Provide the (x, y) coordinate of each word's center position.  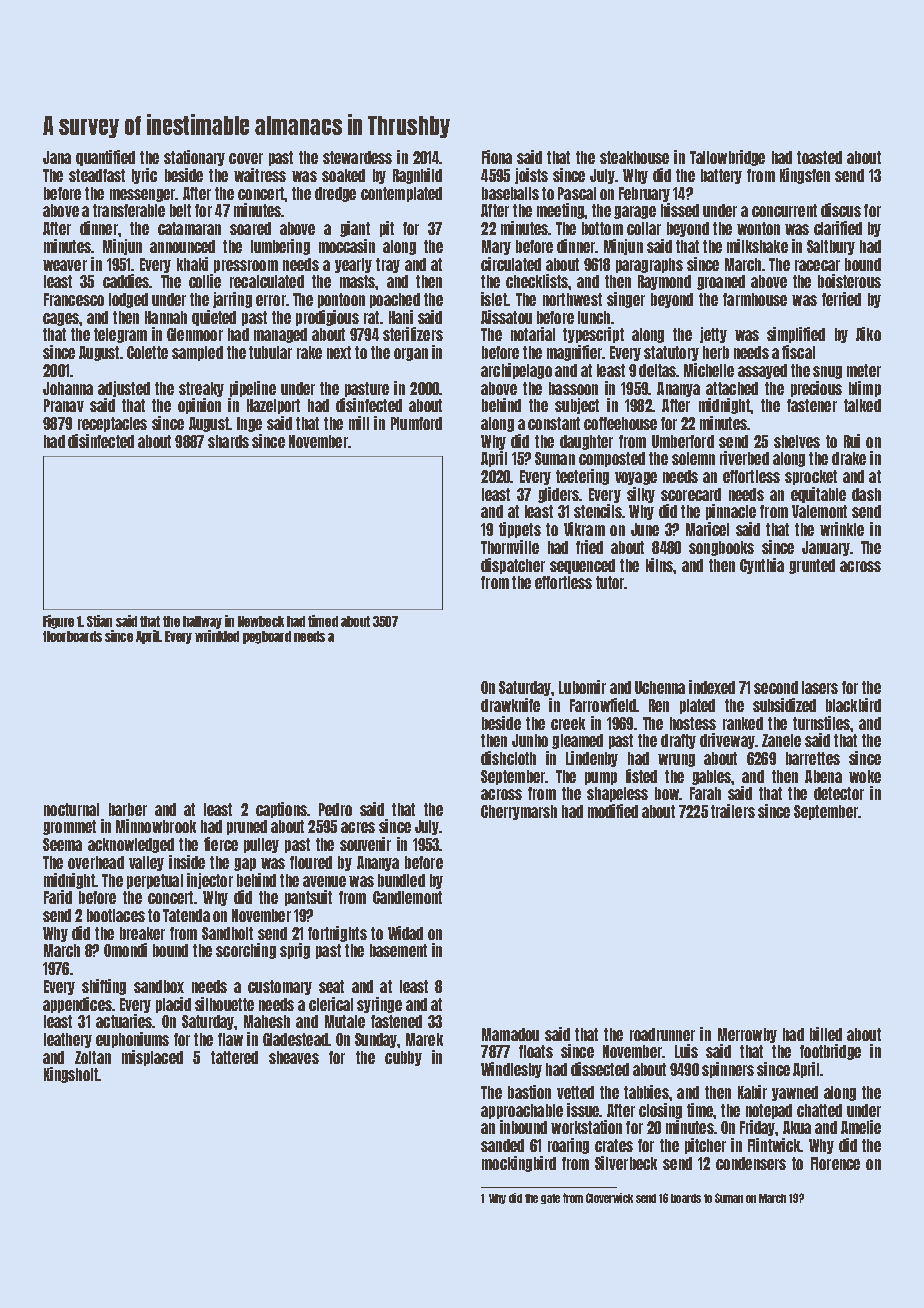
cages (61, 319)
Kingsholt (71, 1075)
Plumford (416, 423)
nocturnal (71, 809)
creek (568, 723)
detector (839, 793)
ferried (841, 299)
